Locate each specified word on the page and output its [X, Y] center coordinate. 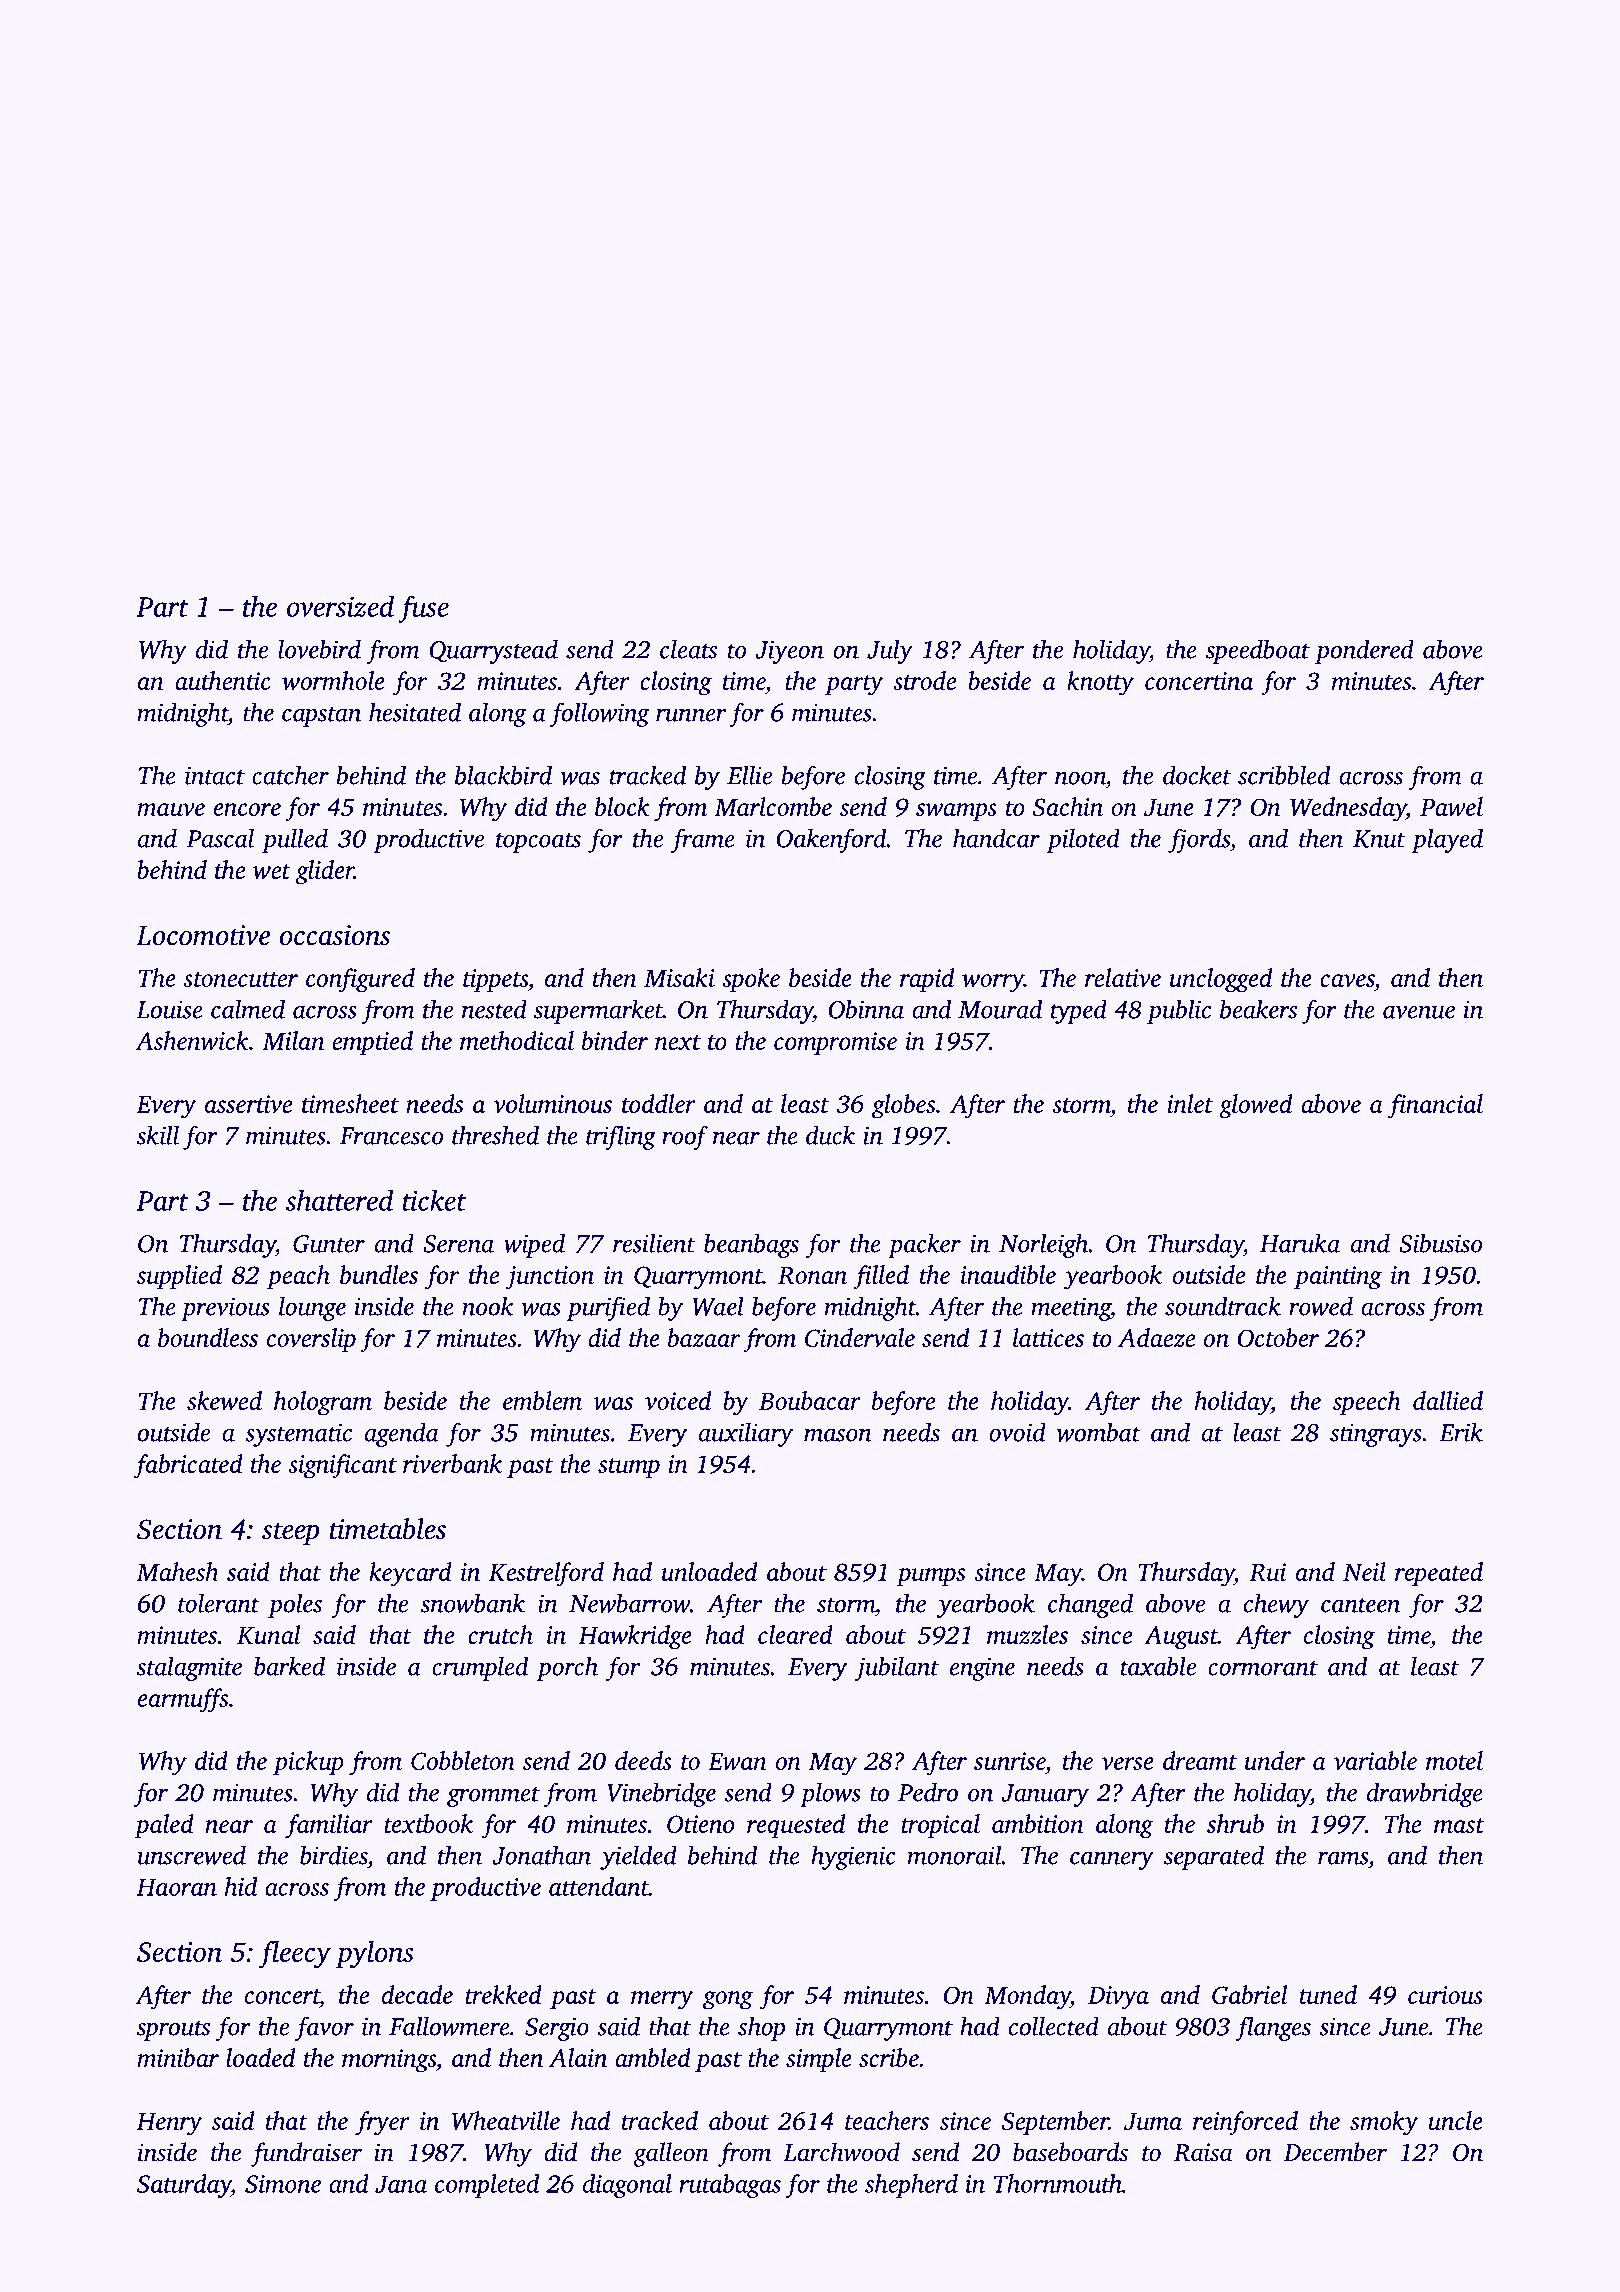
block [622, 806]
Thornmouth [1058, 2183]
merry [662, 2000]
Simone [283, 2184]
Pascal [220, 838]
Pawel [1451, 806]
